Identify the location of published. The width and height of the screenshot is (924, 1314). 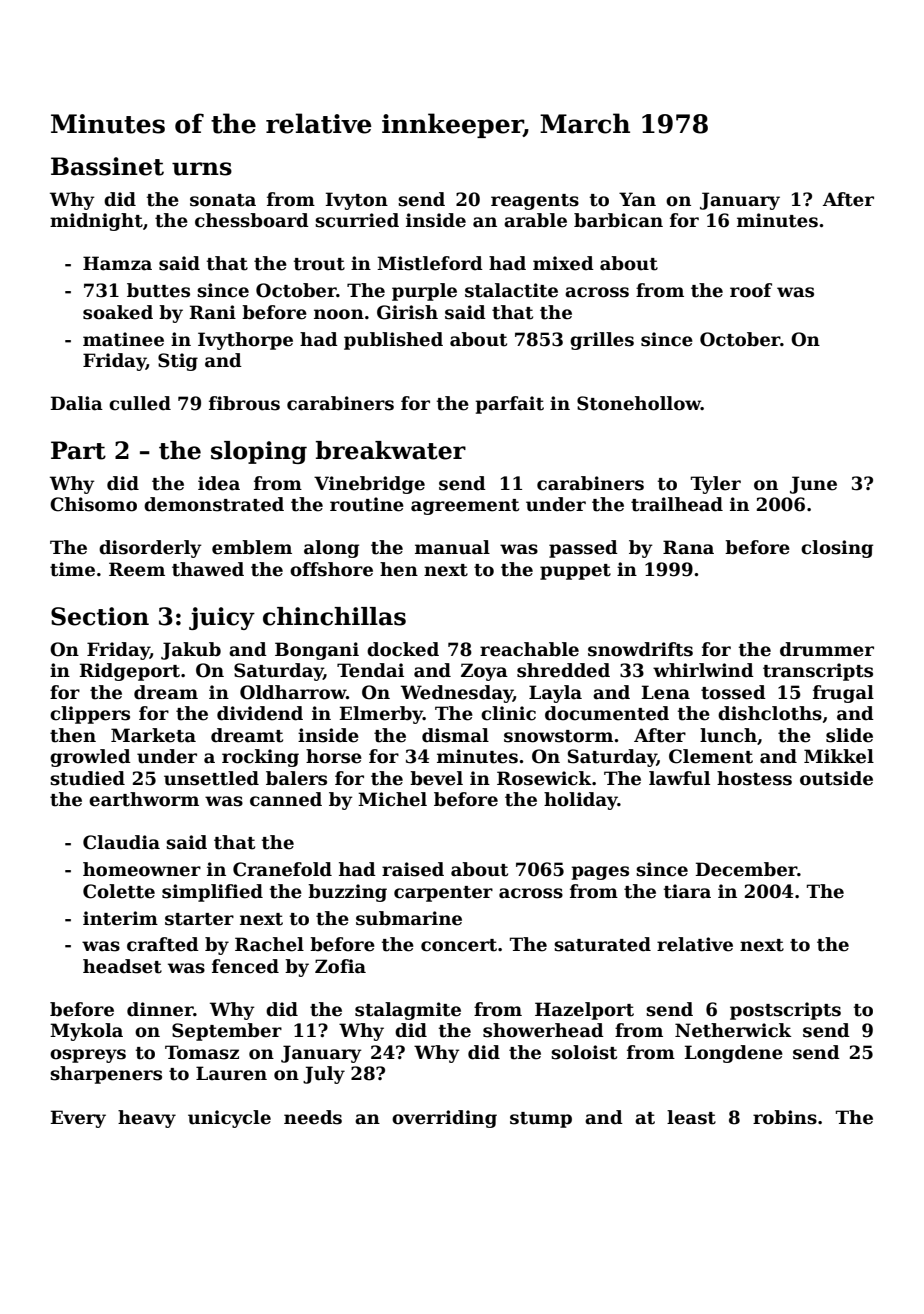
(393, 341).
